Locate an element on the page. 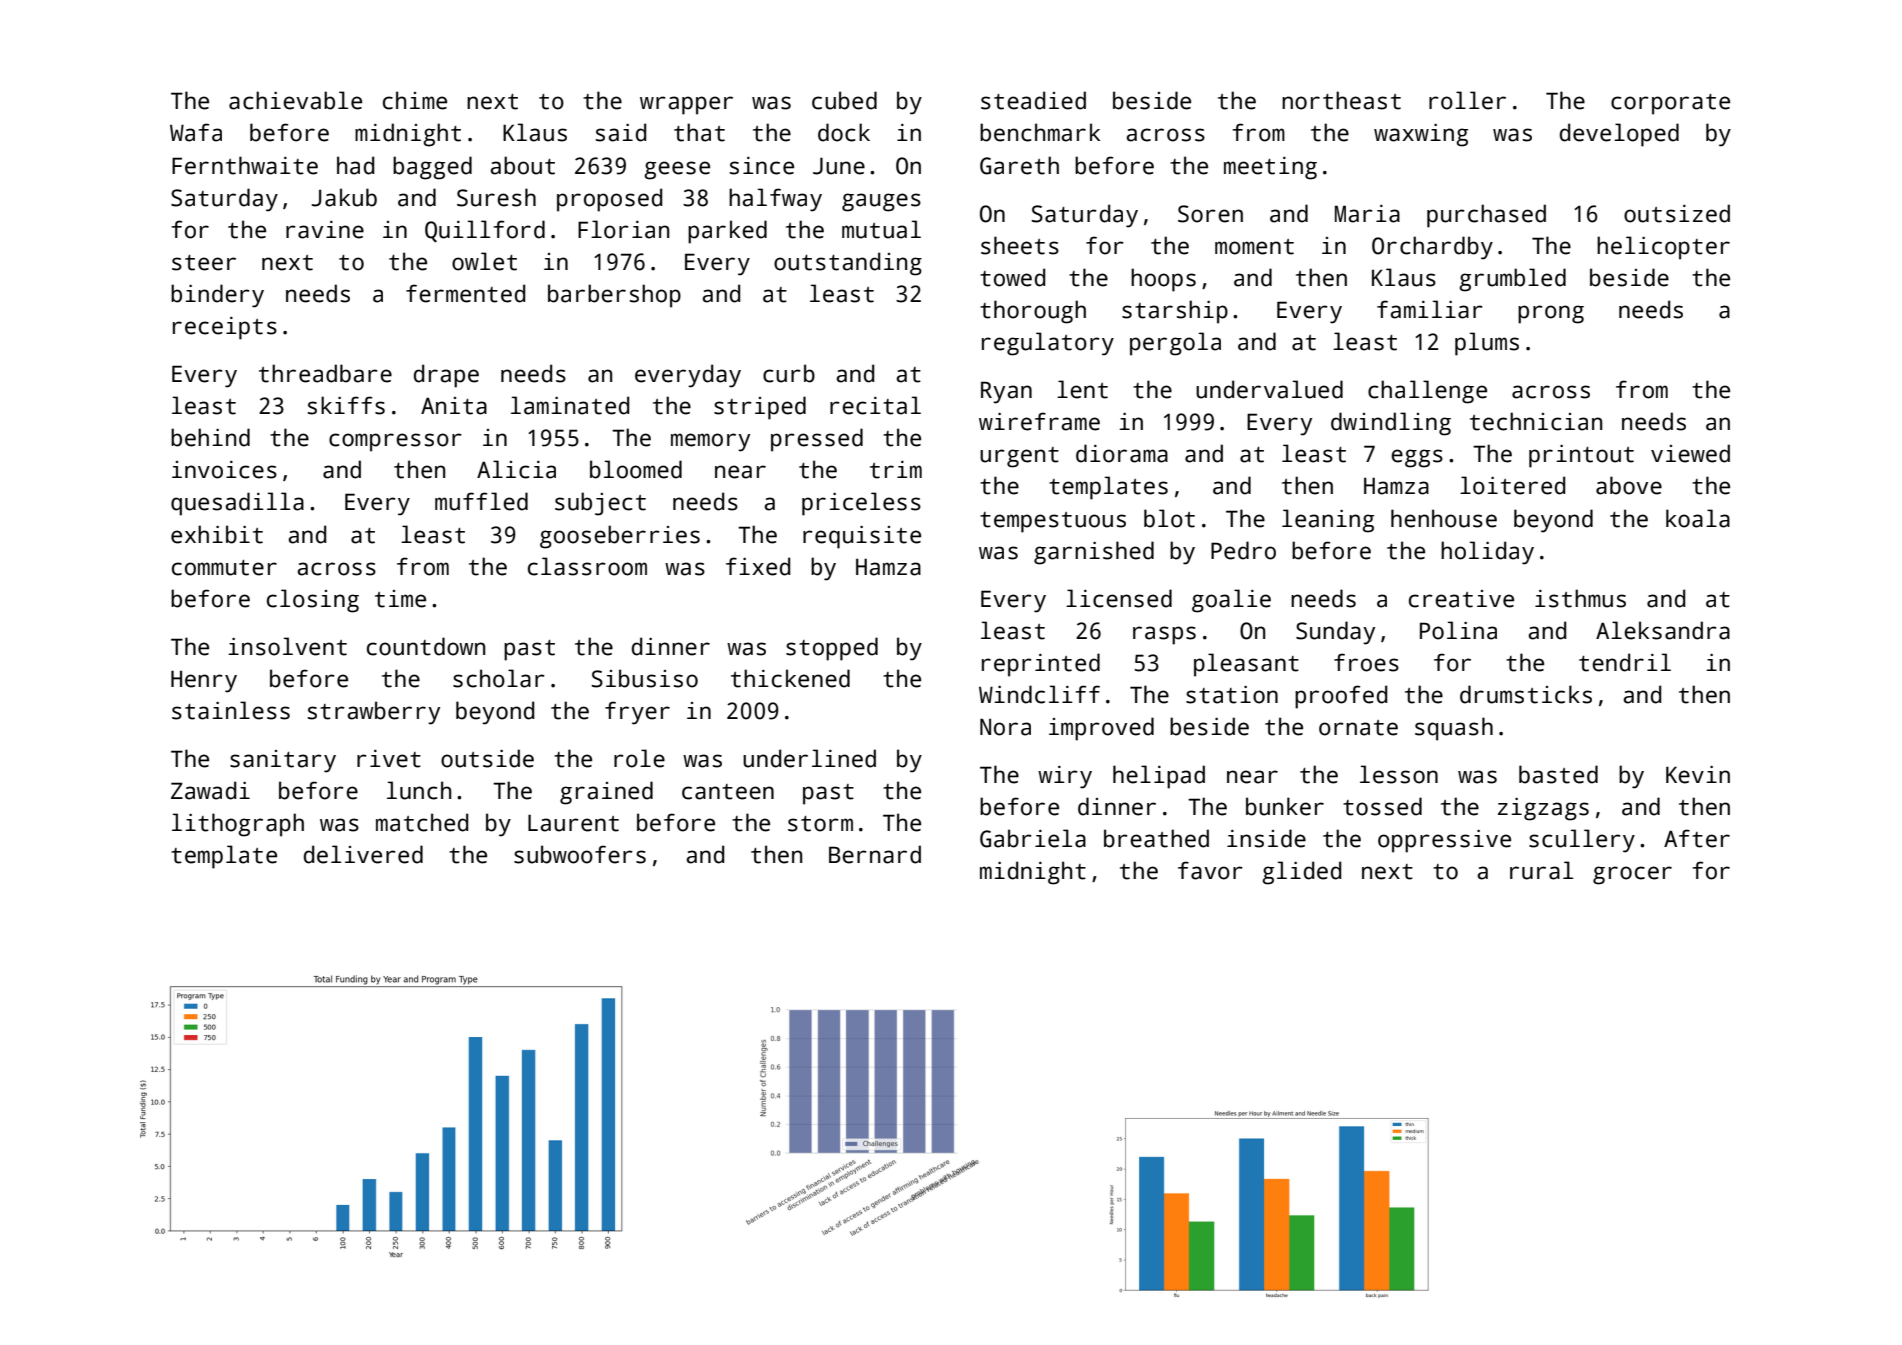 The height and width of the image is (1345, 1902). exhibit is located at coordinates (217, 534).
